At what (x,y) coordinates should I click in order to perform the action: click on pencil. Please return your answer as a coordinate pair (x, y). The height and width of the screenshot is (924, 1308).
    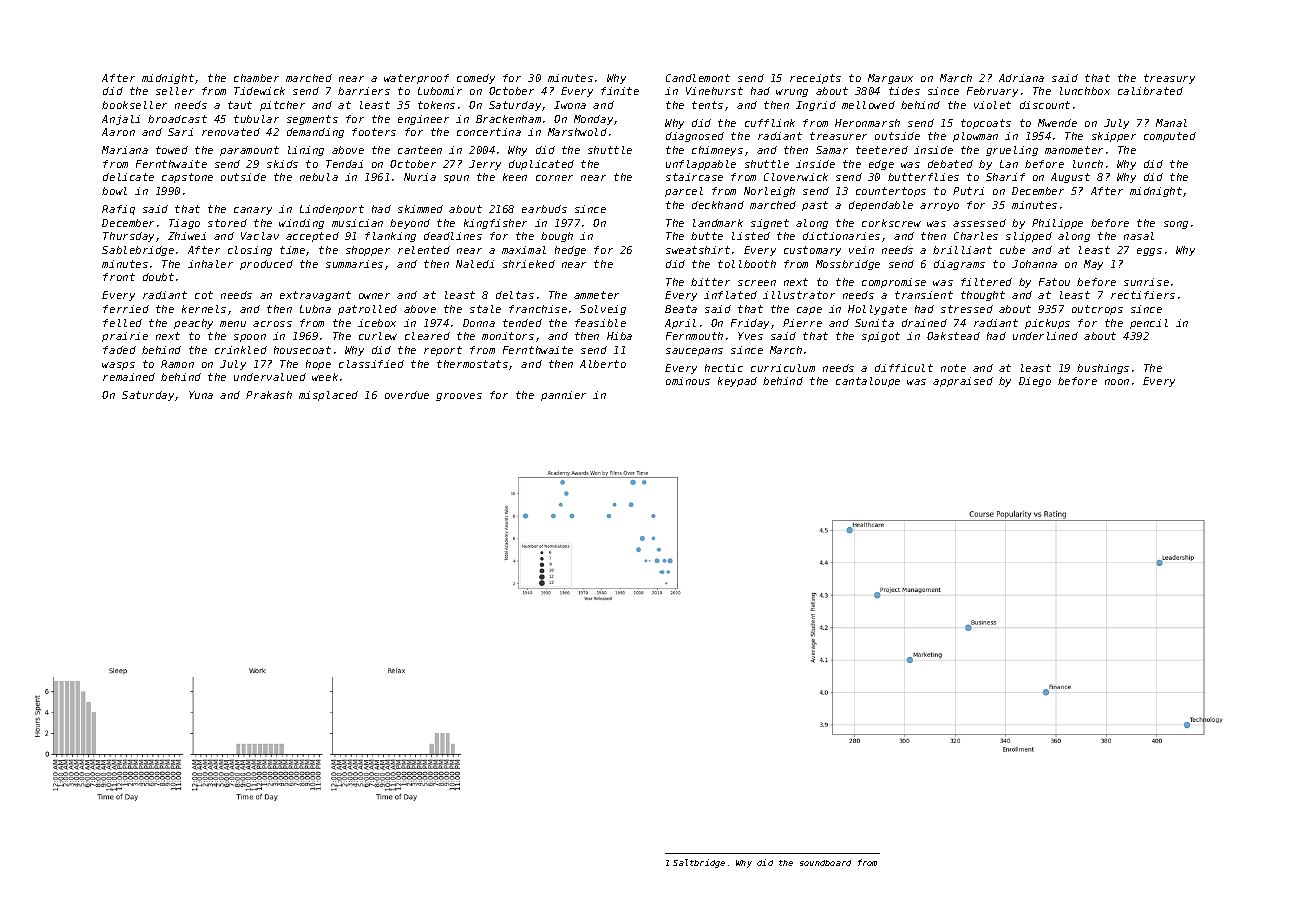
    Looking at the image, I should click on (1149, 324).
